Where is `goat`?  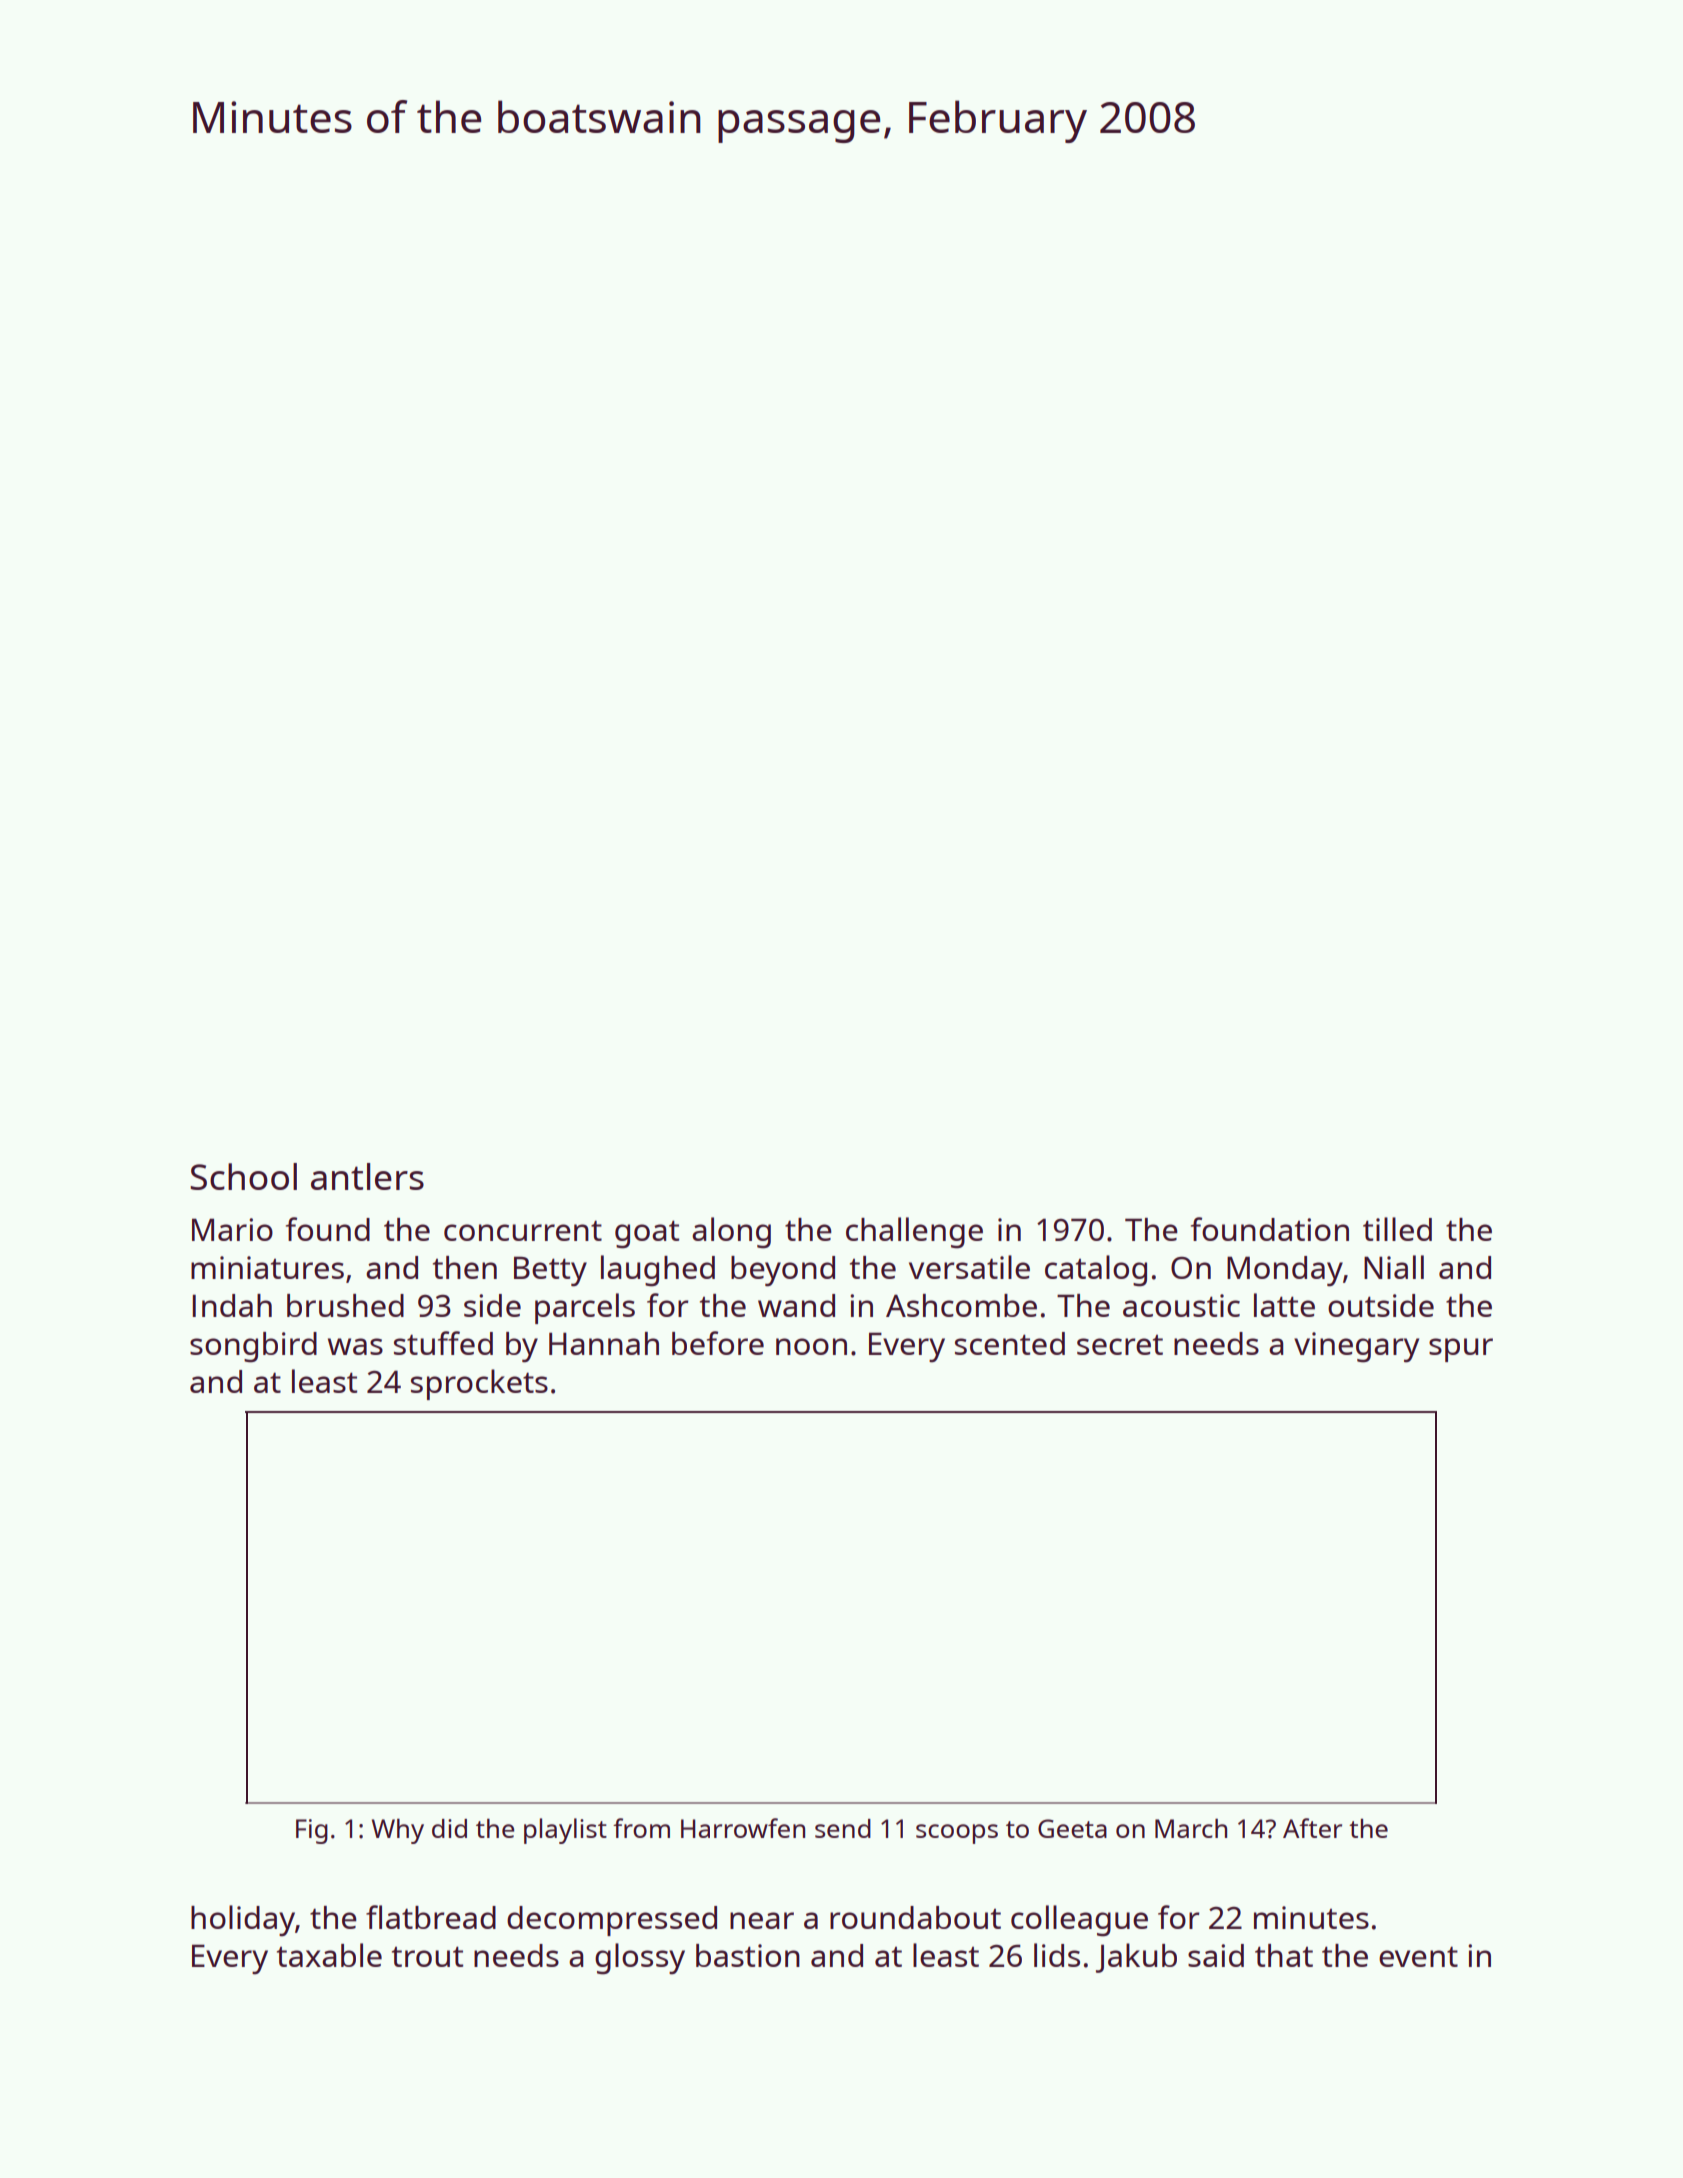
goat is located at coordinates (647, 1234).
